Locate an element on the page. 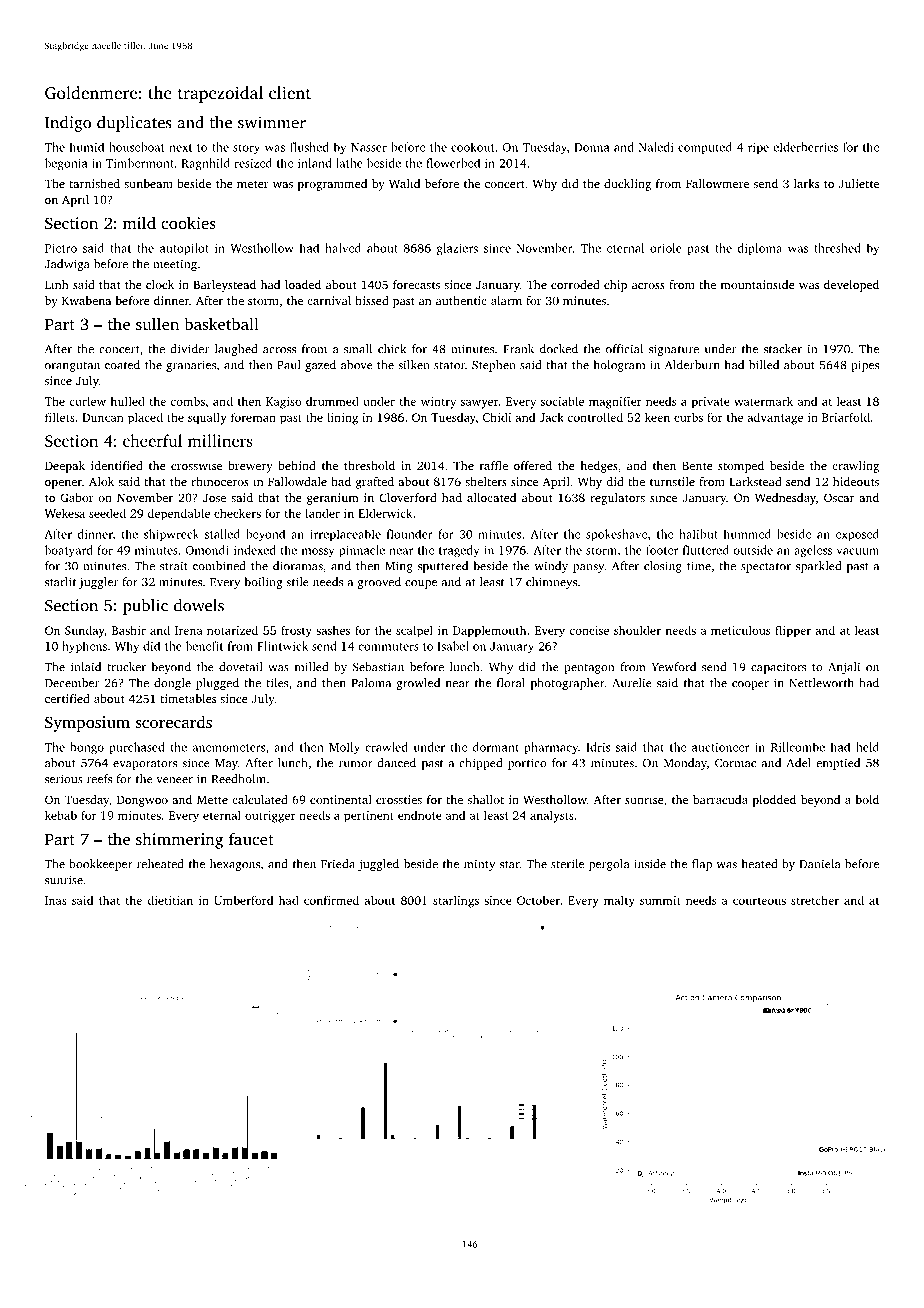  developed is located at coordinates (851, 286).
